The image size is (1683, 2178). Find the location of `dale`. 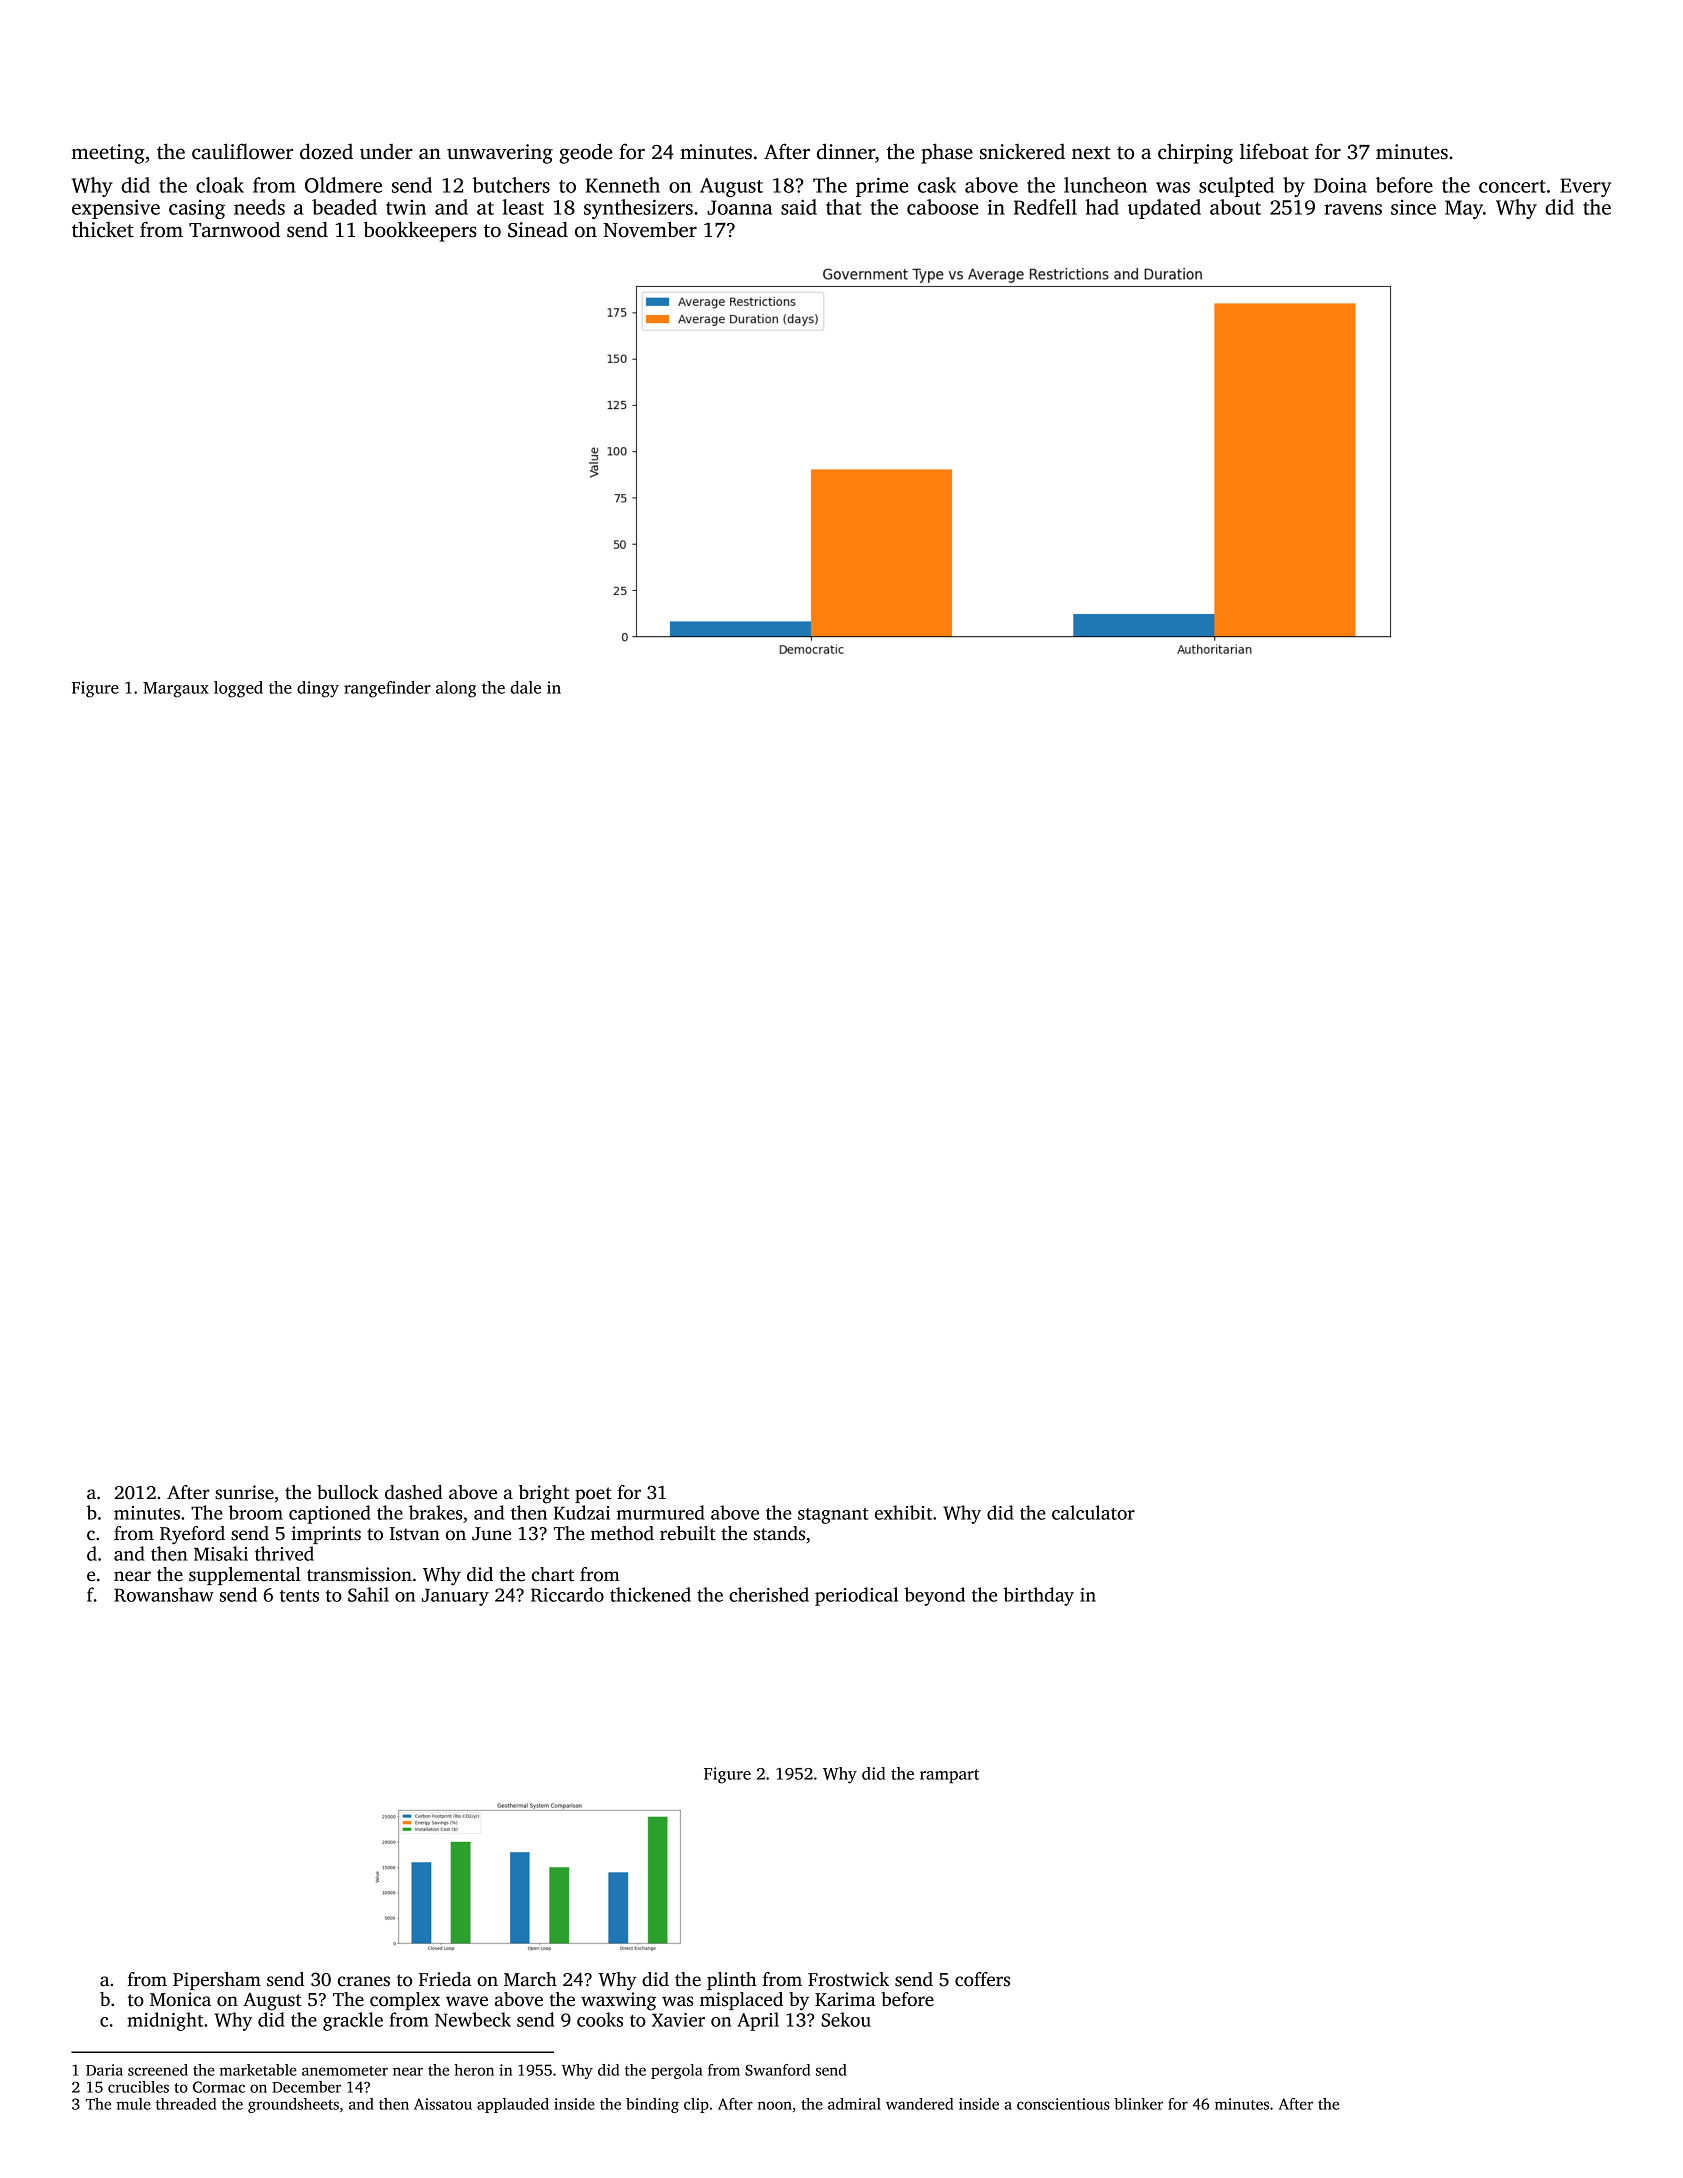

dale is located at coordinates (525, 687).
